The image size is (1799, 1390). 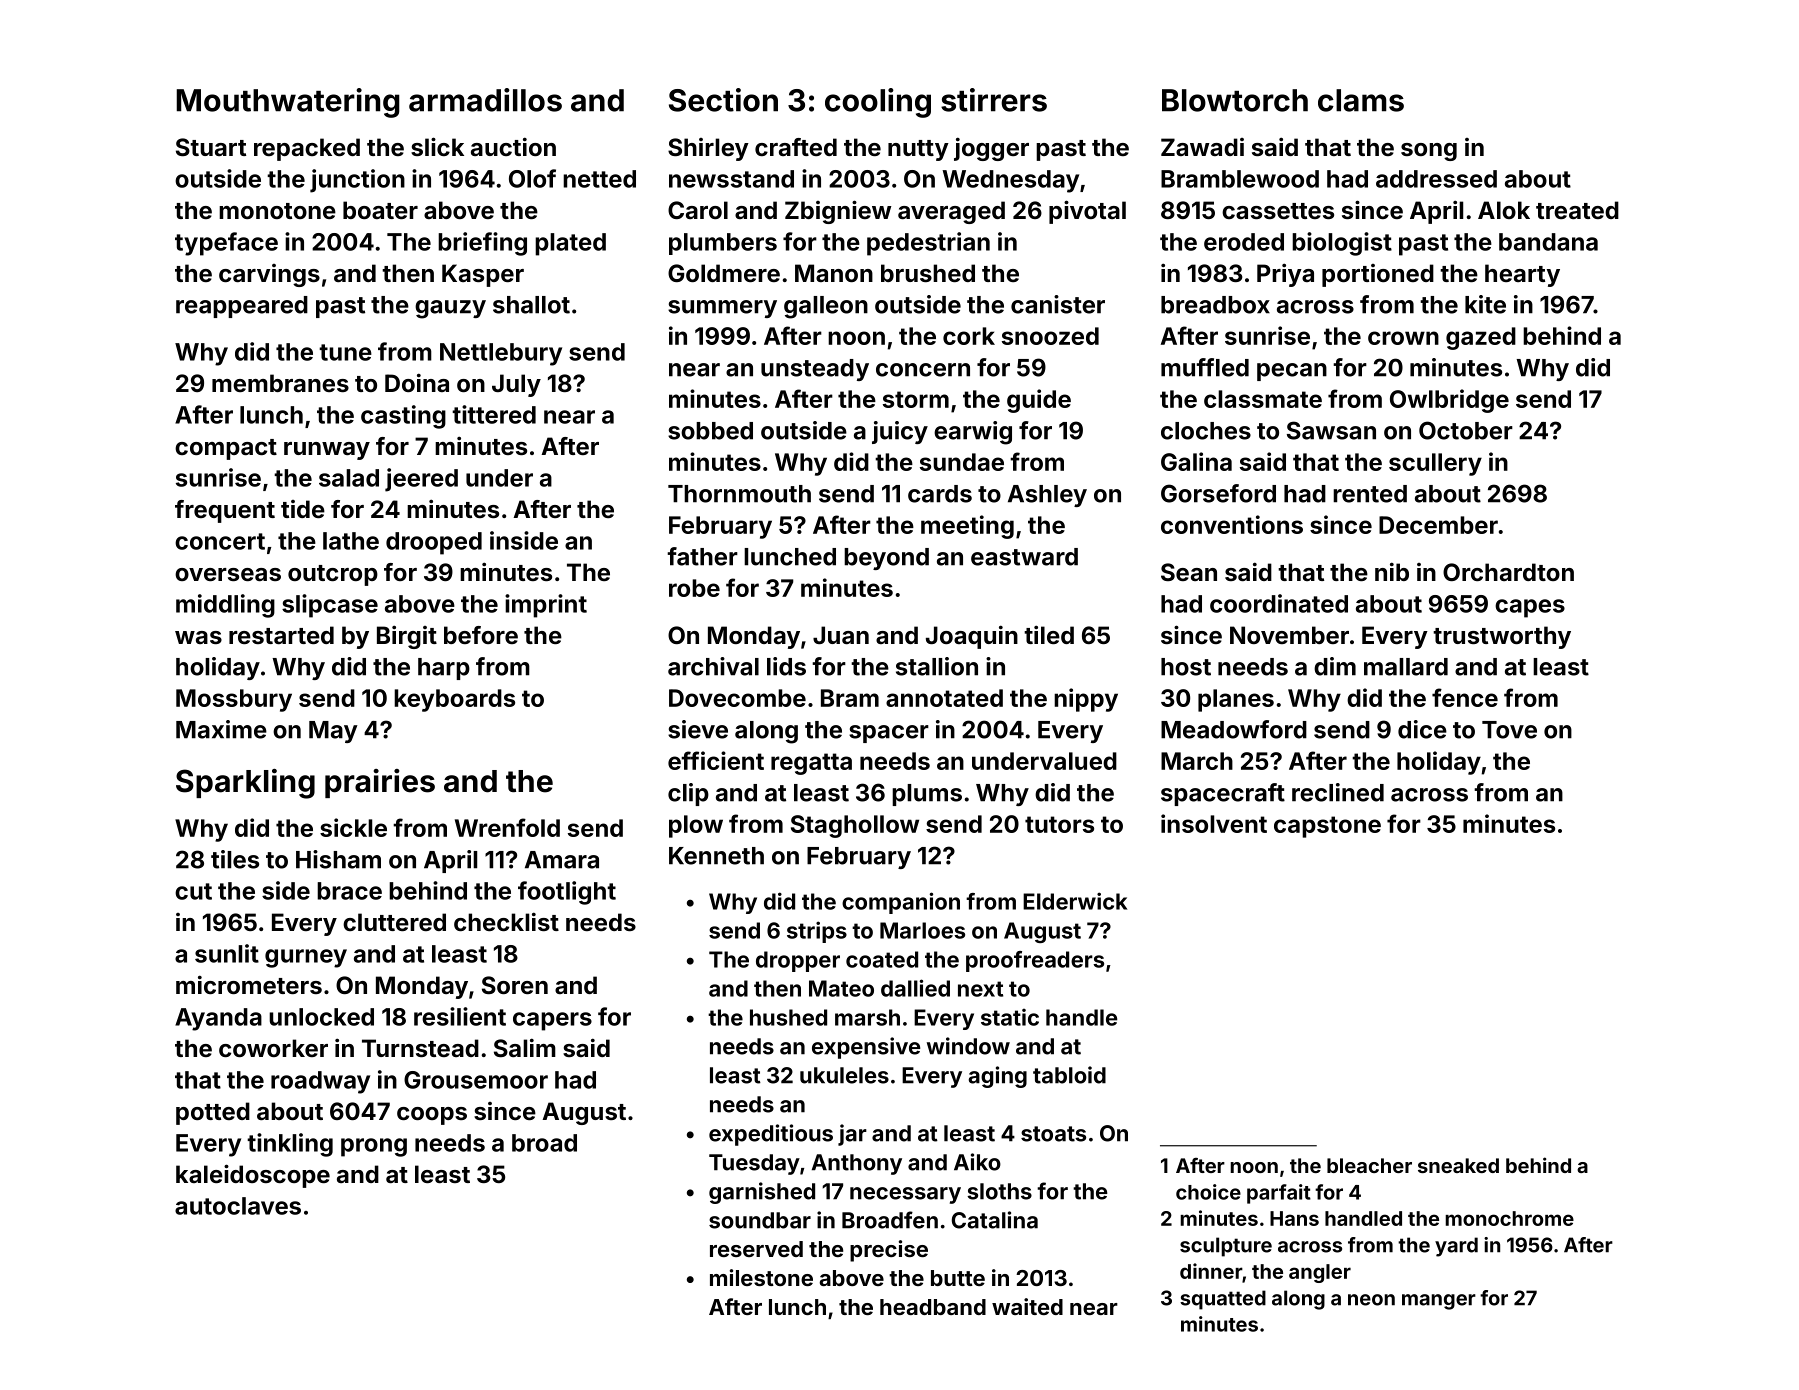 What do you see at coordinates (1439, 1302) in the image?
I see `manger` at bounding box center [1439, 1302].
